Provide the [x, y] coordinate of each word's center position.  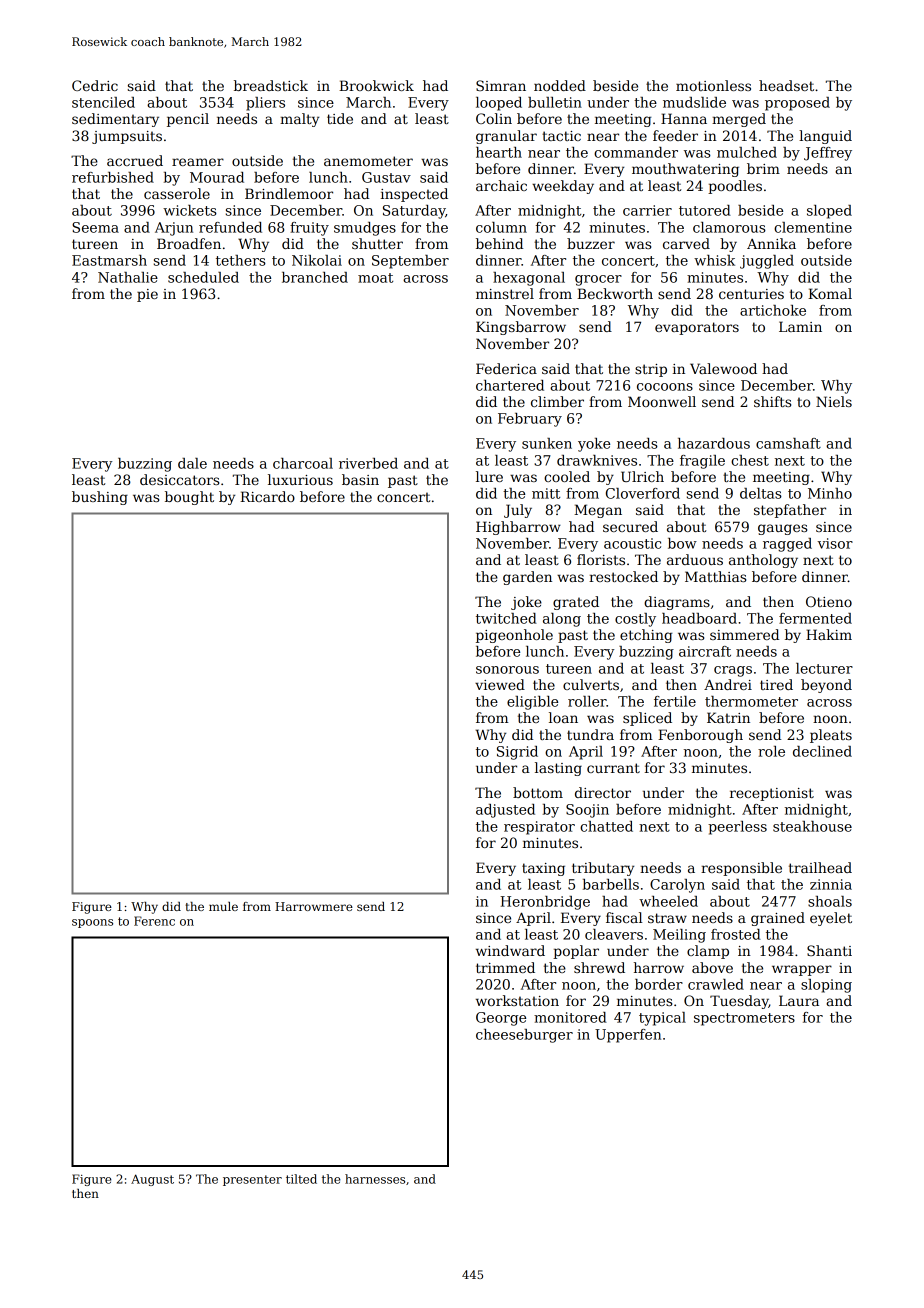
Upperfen [628, 1036]
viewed [500, 684]
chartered [510, 385]
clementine [813, 227]
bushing [100, 498]
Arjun [174, 229]
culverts [591, 684]
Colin [494, 118]
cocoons [665, 387]
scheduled [203, 277]
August [152, 1180]
